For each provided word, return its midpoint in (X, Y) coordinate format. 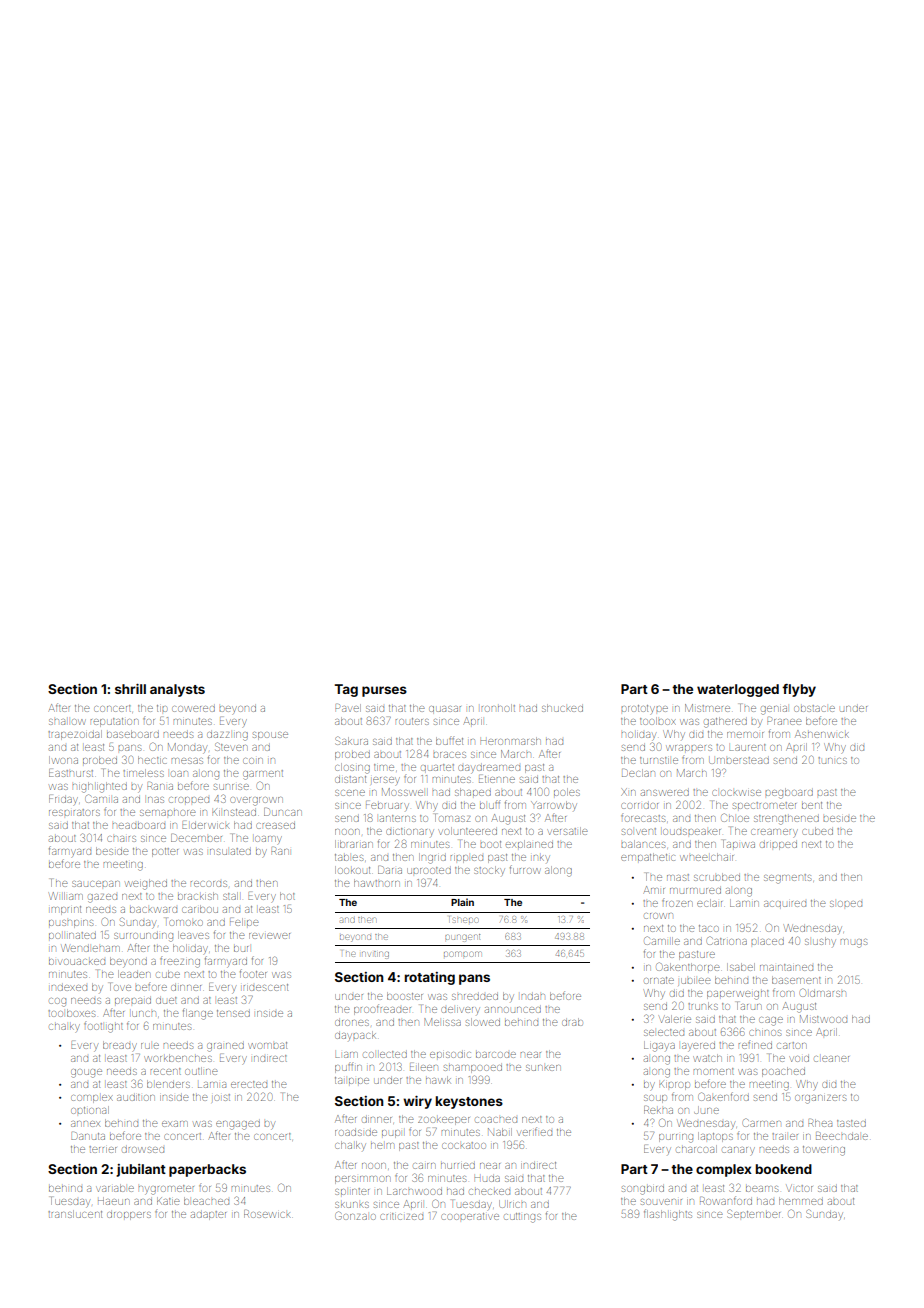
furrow (525, 869)
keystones (469, 1102)
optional (90, 1110)
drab (572, 1022)
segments (787, 879)
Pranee (784, 721)
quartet (437, 767)
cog (58, 1002)
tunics (832, 760)
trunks (703, 1006)
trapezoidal (75, 735)
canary (739, 1151)
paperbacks (207, 1170)
